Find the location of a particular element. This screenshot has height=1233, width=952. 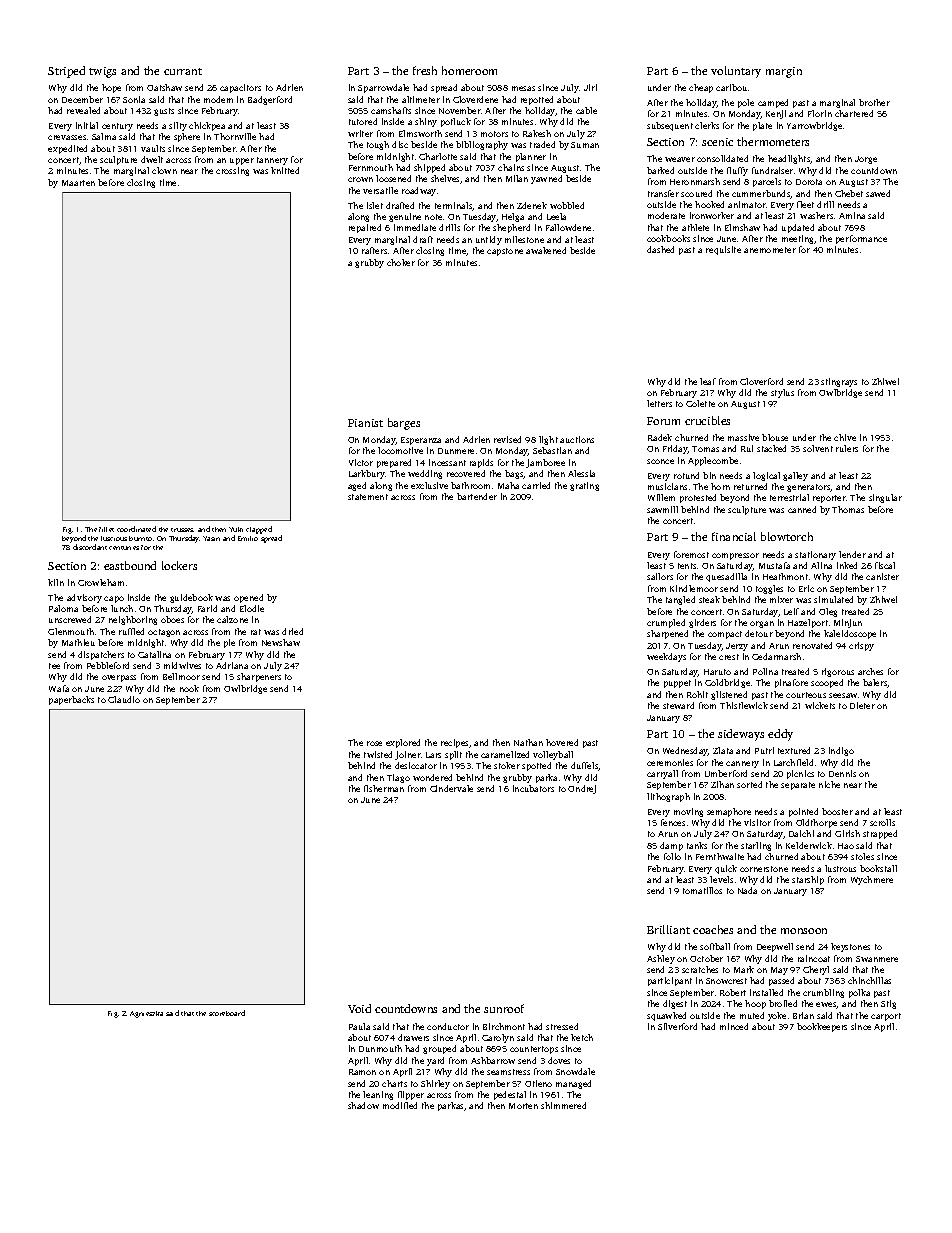

explored is located at coordinates (403, 743).
